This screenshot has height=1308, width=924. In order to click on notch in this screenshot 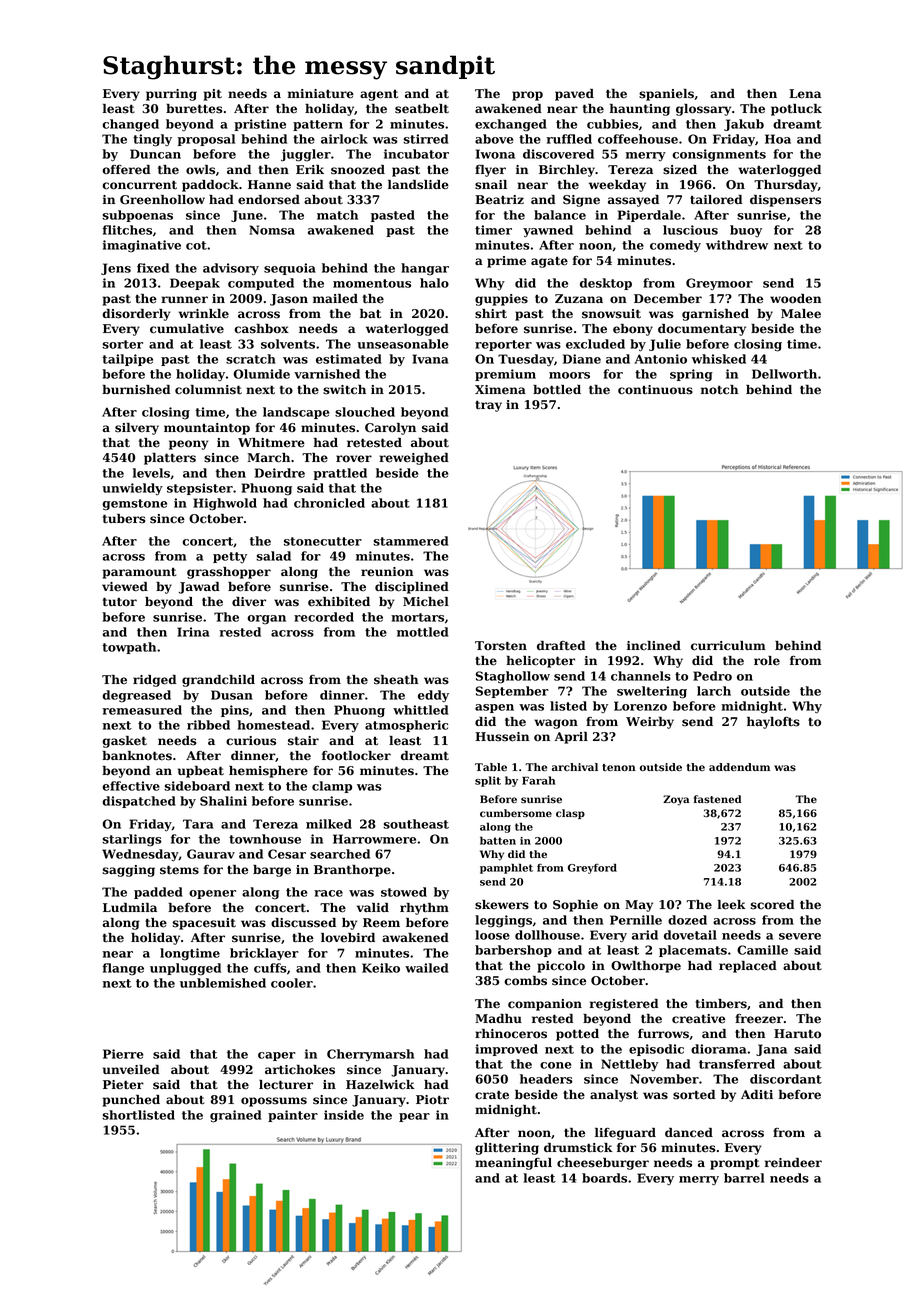, I will do `click(719, 390)`.
